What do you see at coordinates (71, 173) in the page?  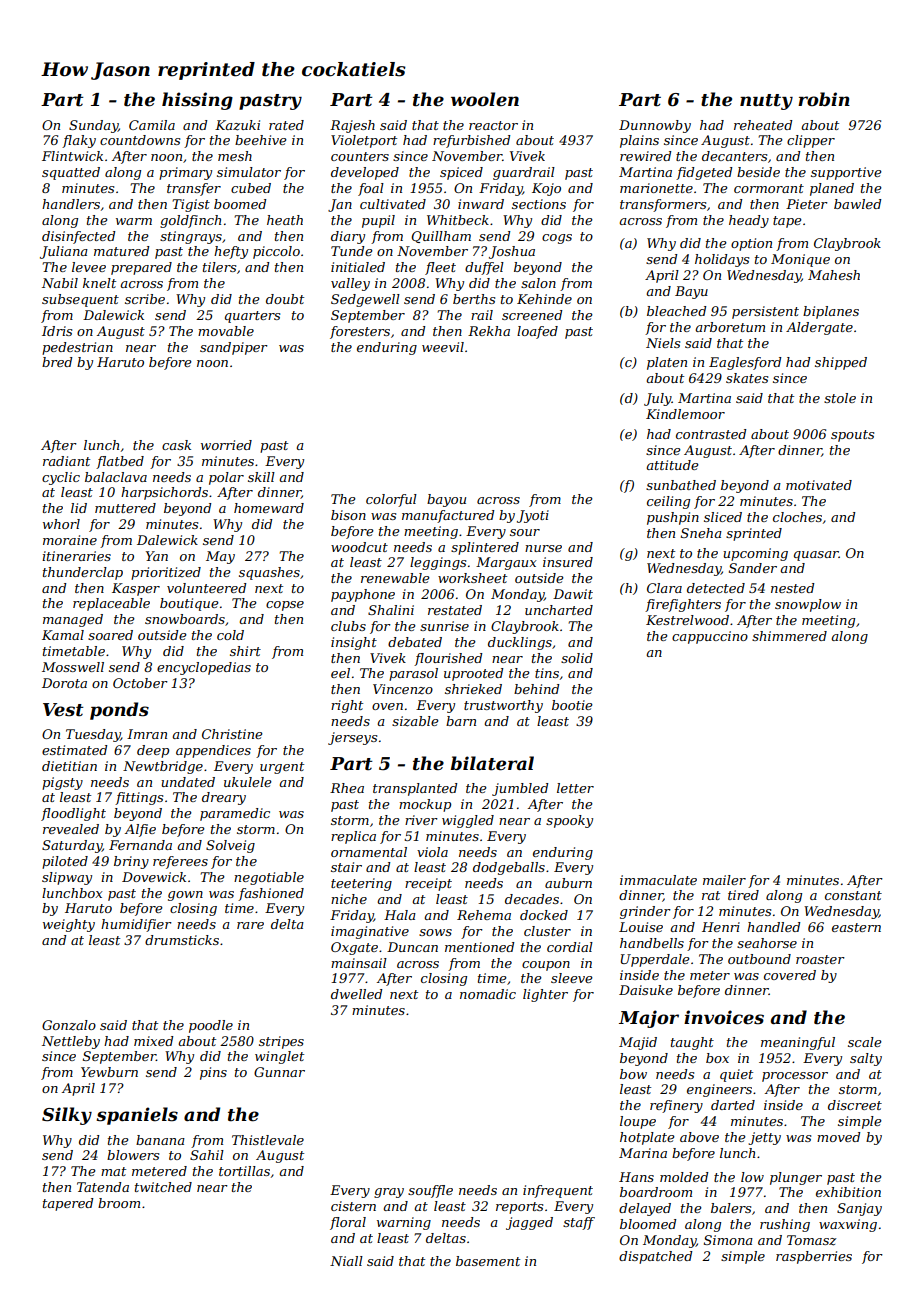 I see `squatted` at bounding box center [71, 173].
